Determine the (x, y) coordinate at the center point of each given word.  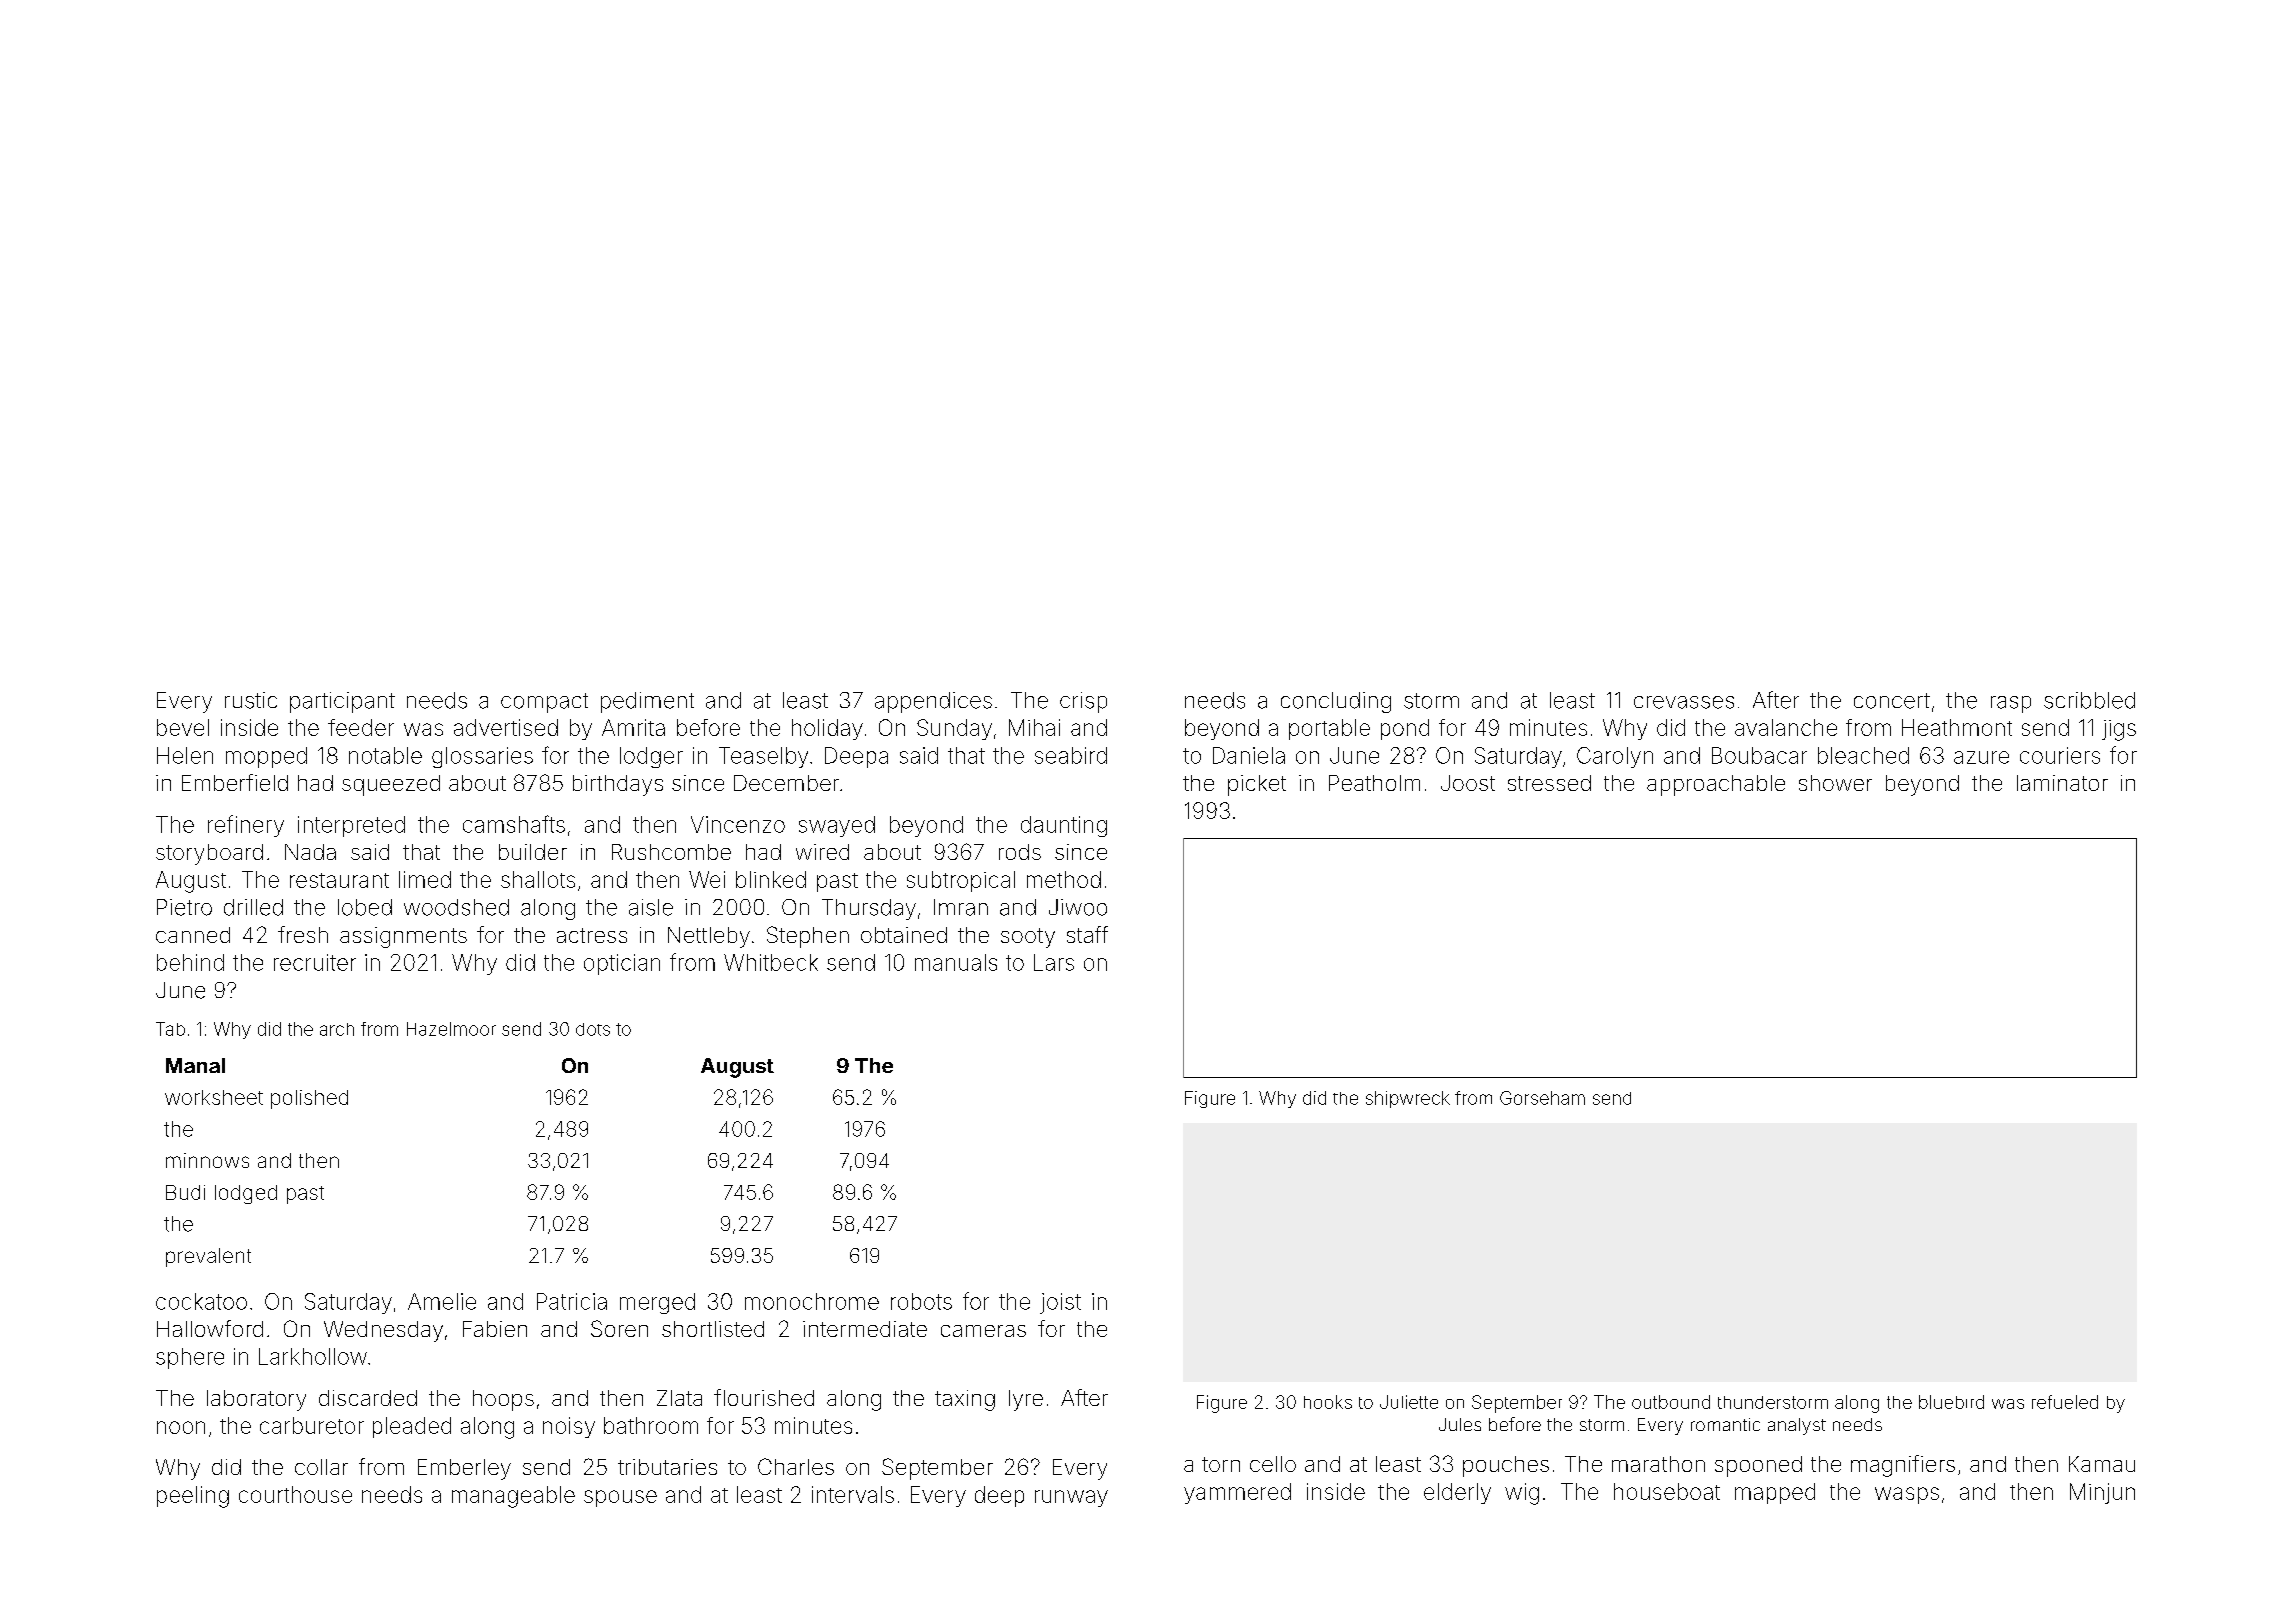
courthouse (295, 1494)
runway (1071, 1498)
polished (309, 1099)
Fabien (495, 1329)
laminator (2062, 783)
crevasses (1684, 702)
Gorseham (1542, 1098)
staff (1087, 934)
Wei (707, 879)
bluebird (1951, 1402)
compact (544, 703)
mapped (1775, 1493)
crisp (1083, 702)
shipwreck (1408, 1099)
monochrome (812, 1301)
